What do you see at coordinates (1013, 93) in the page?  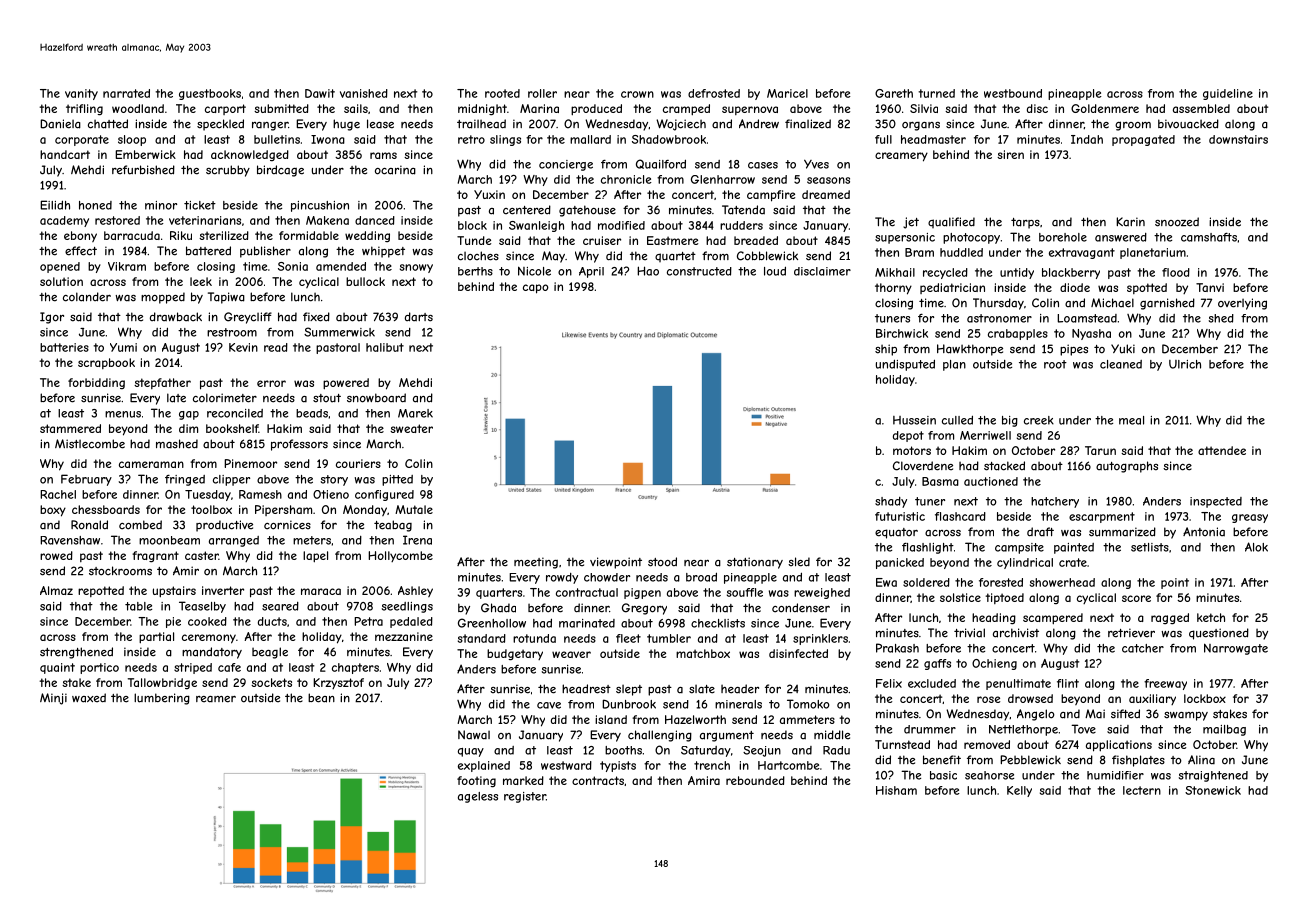 I see `westbound` at bounding box center [1013, 93].
